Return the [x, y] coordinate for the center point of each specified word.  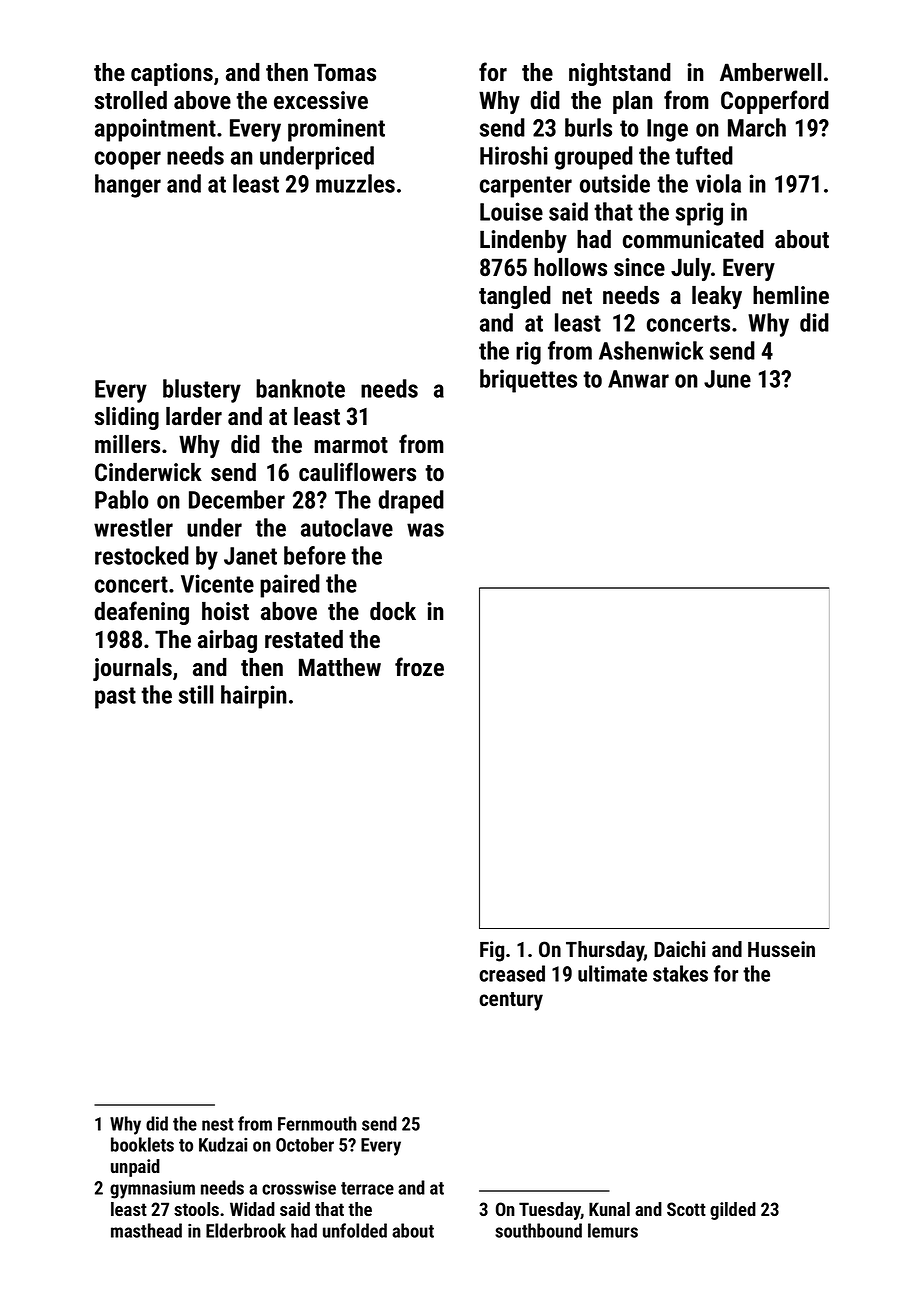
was [425, 530]
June [727, 379]
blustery [202, 391]
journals [132, 669]
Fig [492, 951]
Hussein [781, 949]
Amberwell [771, 72]
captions [172, 74]
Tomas [345, 72]
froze [419, 667]
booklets [142, 1144]
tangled [515, 297]
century [511, 1001]
